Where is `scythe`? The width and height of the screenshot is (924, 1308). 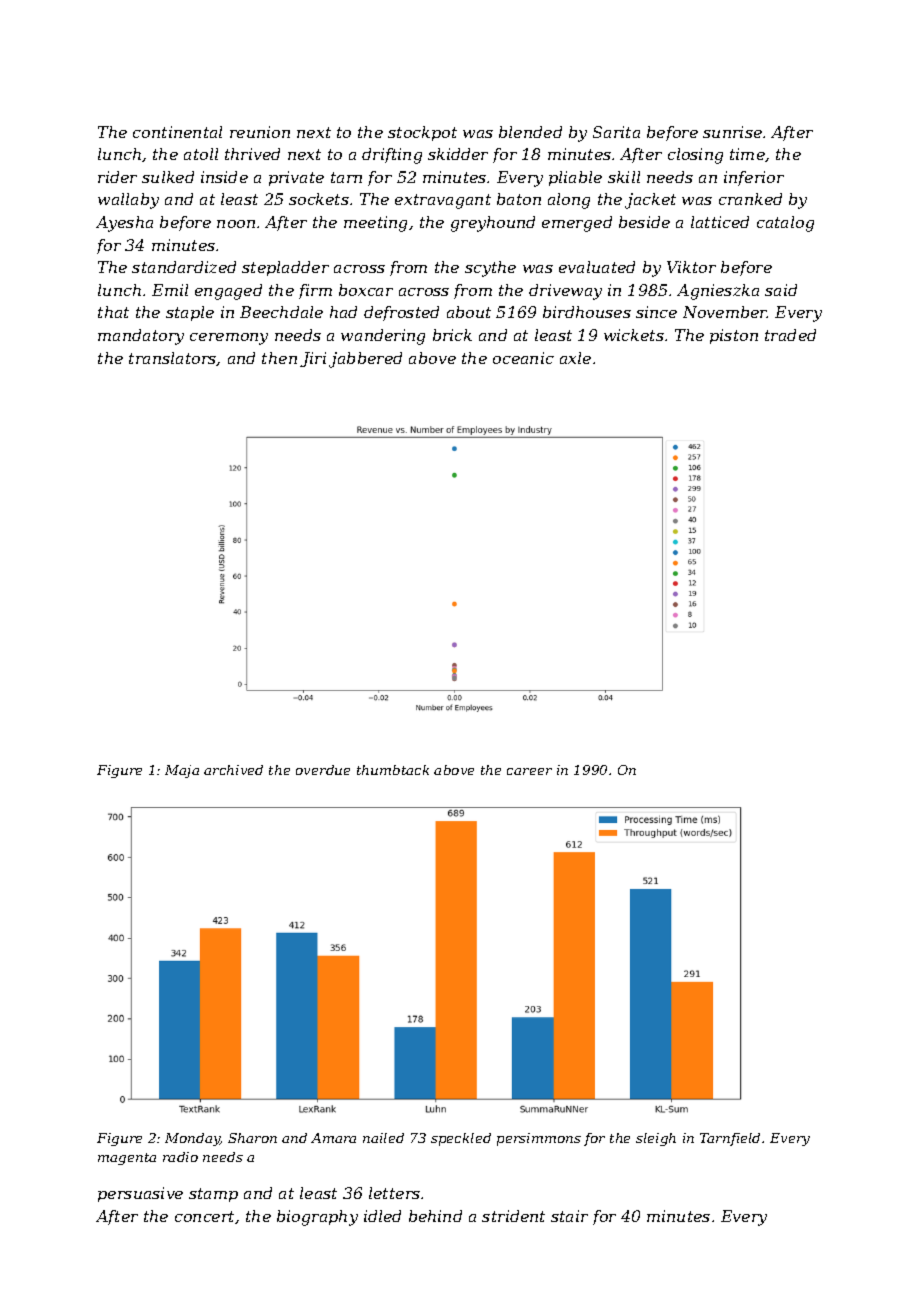
scythe is located at coordinates (490, 269).
